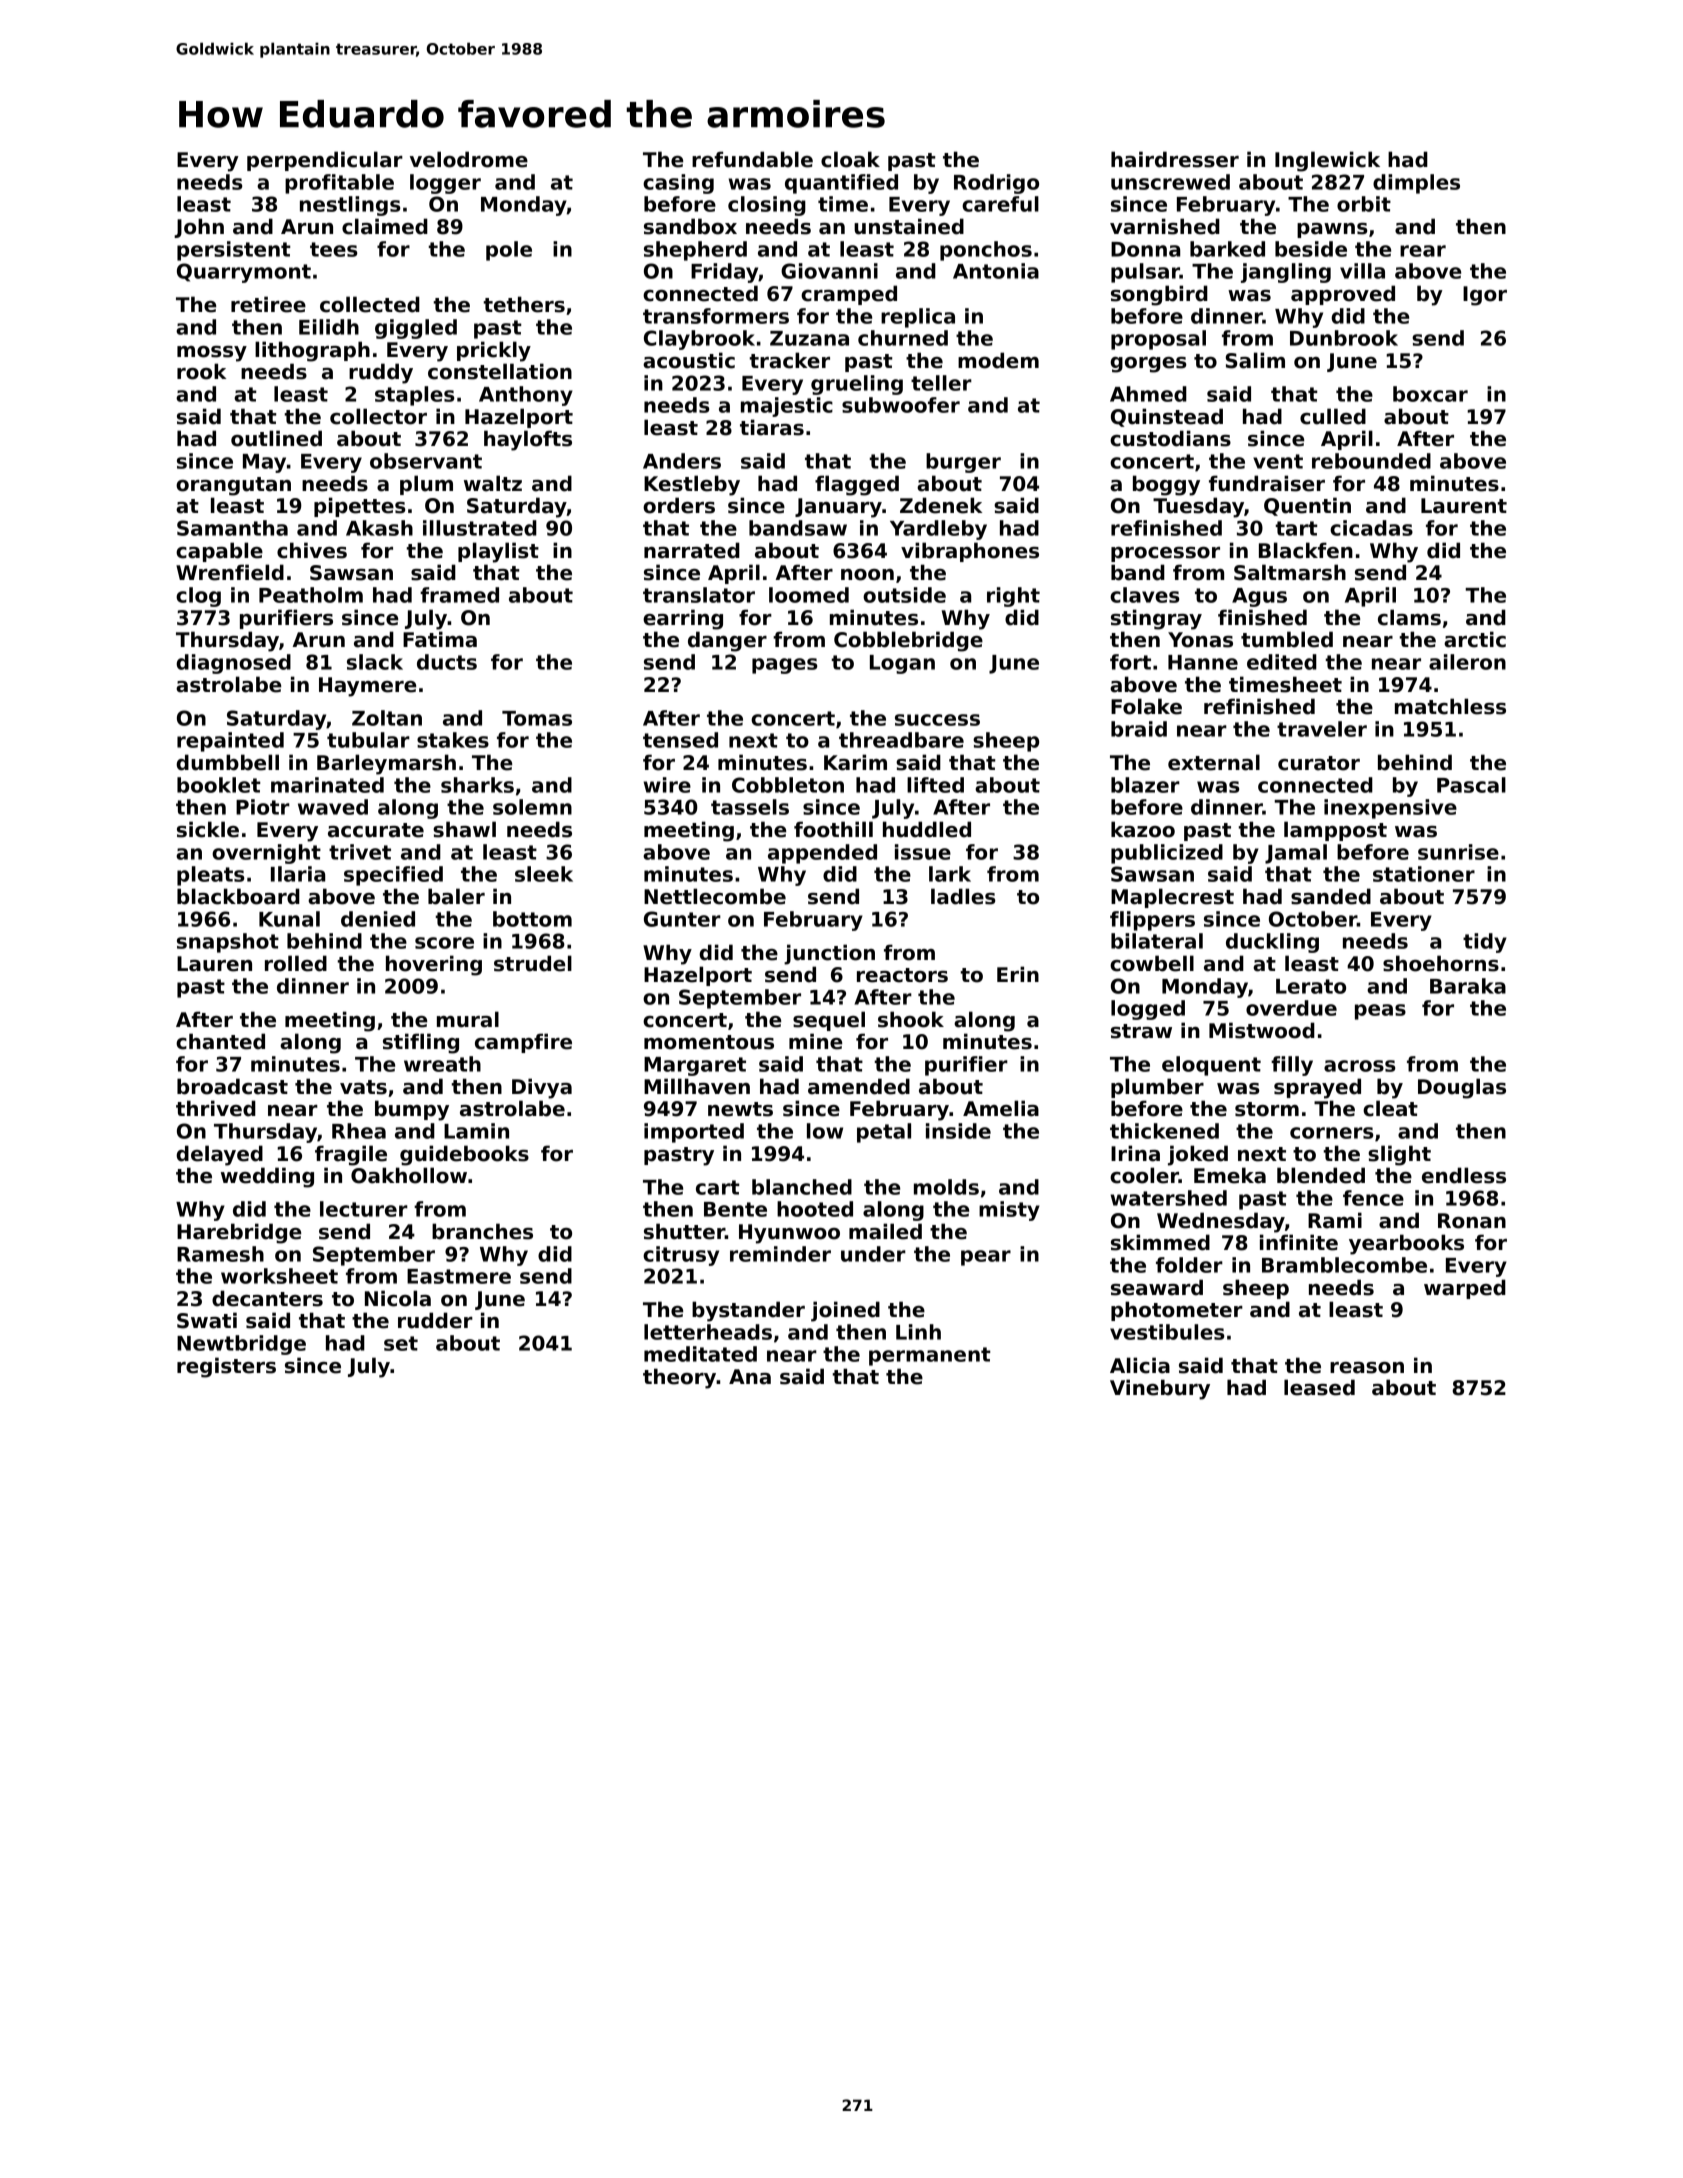 This screenshot has height=2178, width=1683. Describe the element at coordinates (233, 486) in the screenshot. I see `orangutan` at that location.
